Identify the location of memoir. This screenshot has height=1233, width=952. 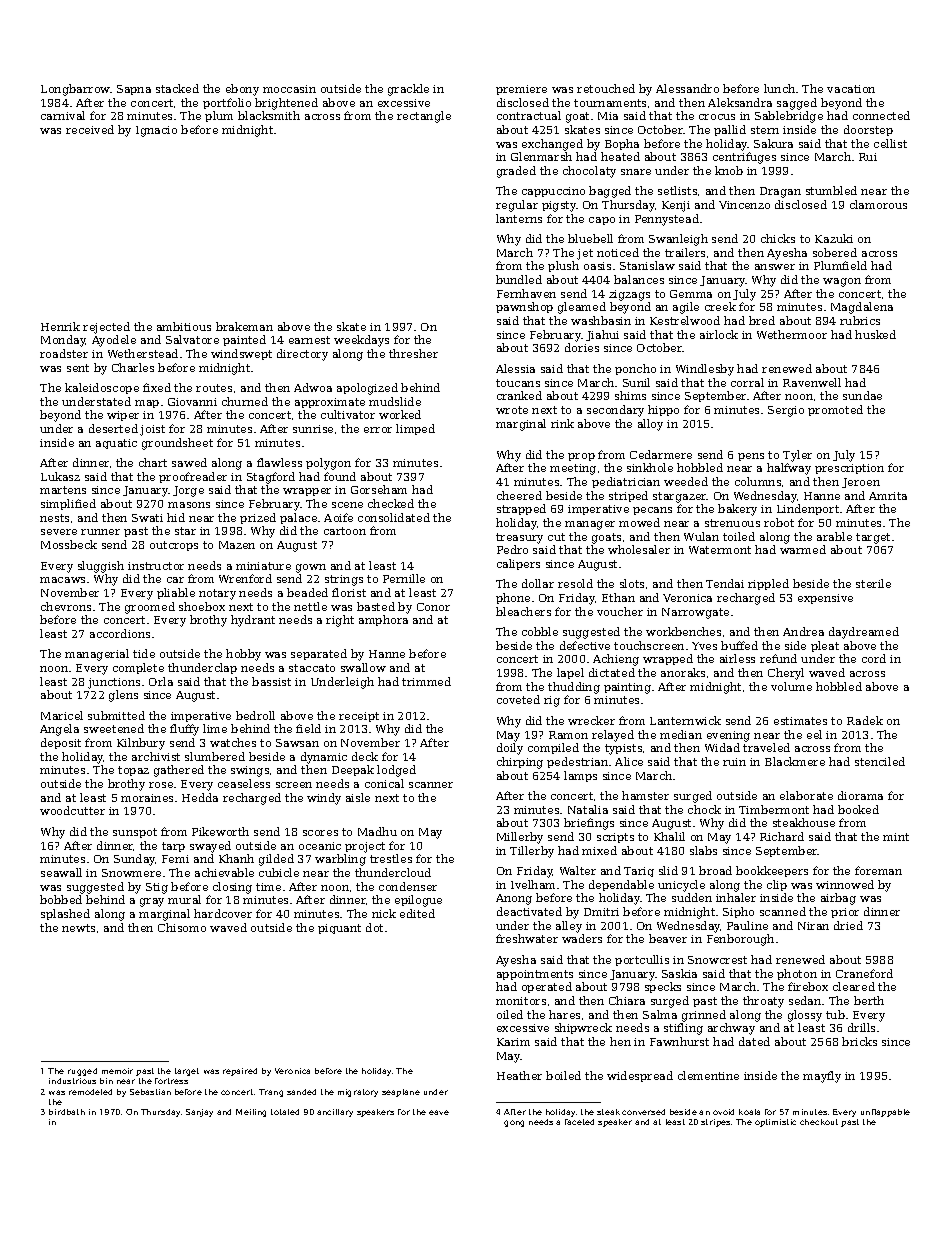
(117, 1071).
